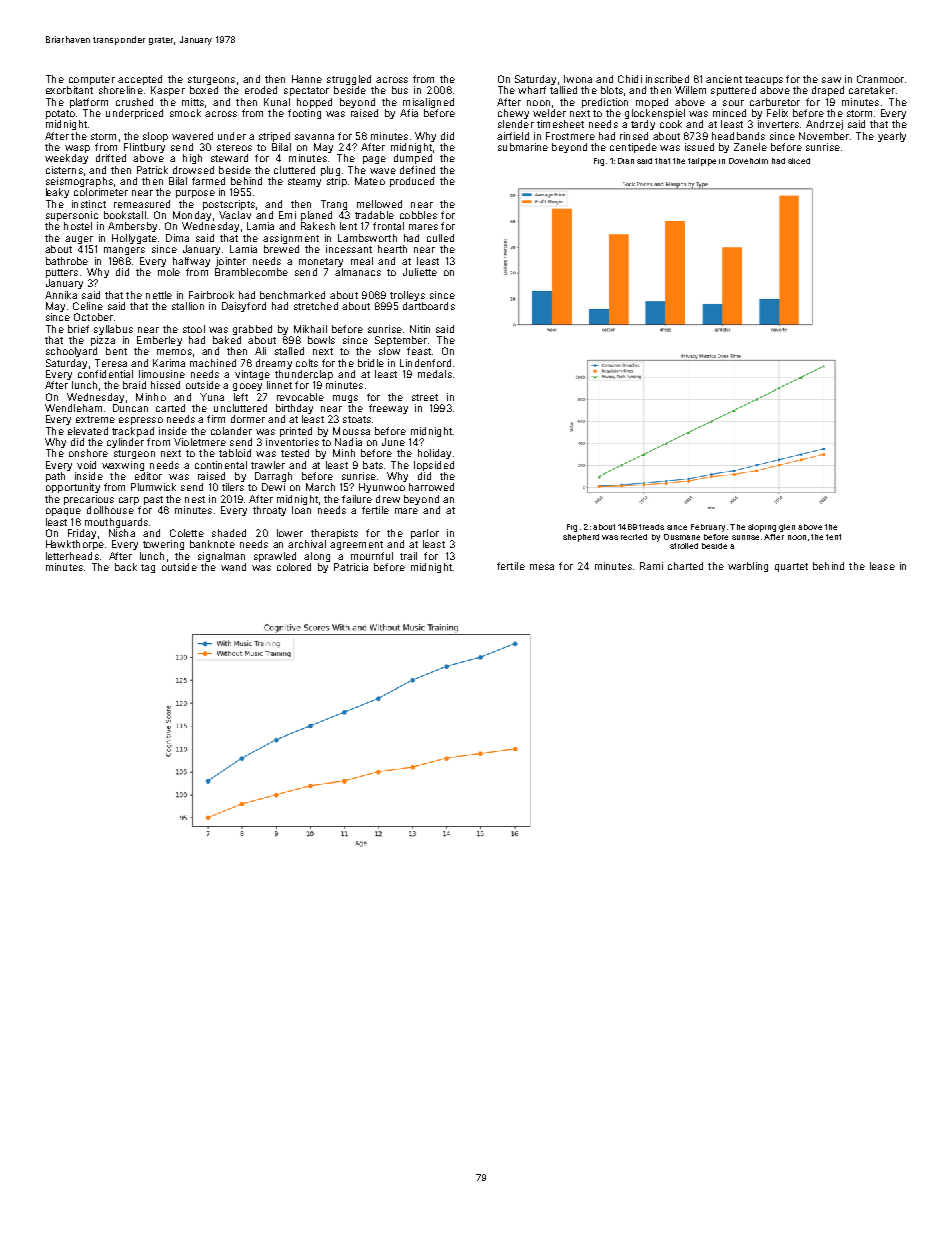  What do you see at coordinates (134, 102) in the image?
I see `crushed` at bounding box center [134, 102].
